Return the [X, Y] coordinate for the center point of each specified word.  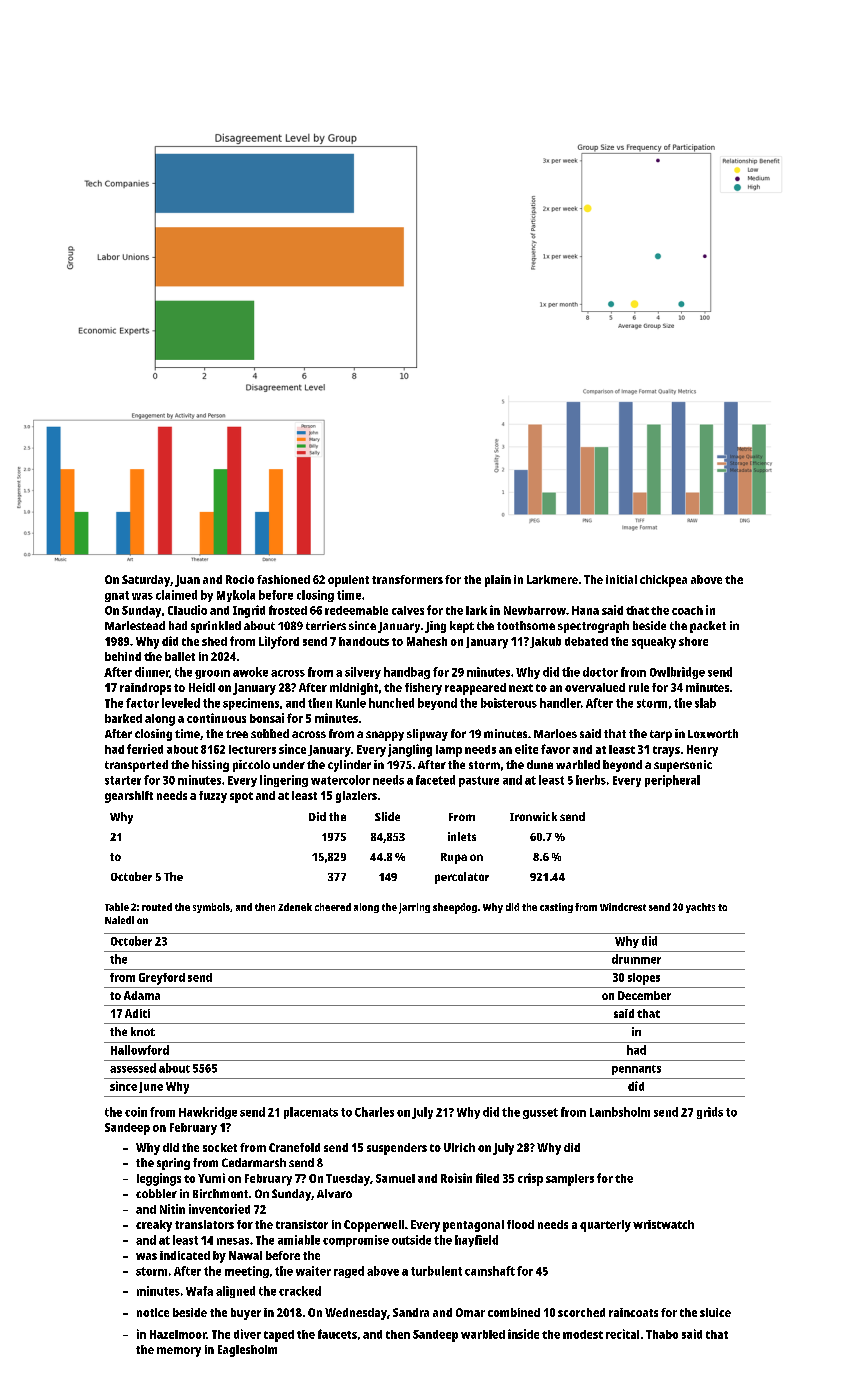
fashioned [283, 579]
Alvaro [334, 1193]
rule [639, 687]
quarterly [605, 1226]
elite [526, 749]
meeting [247, 1272]
